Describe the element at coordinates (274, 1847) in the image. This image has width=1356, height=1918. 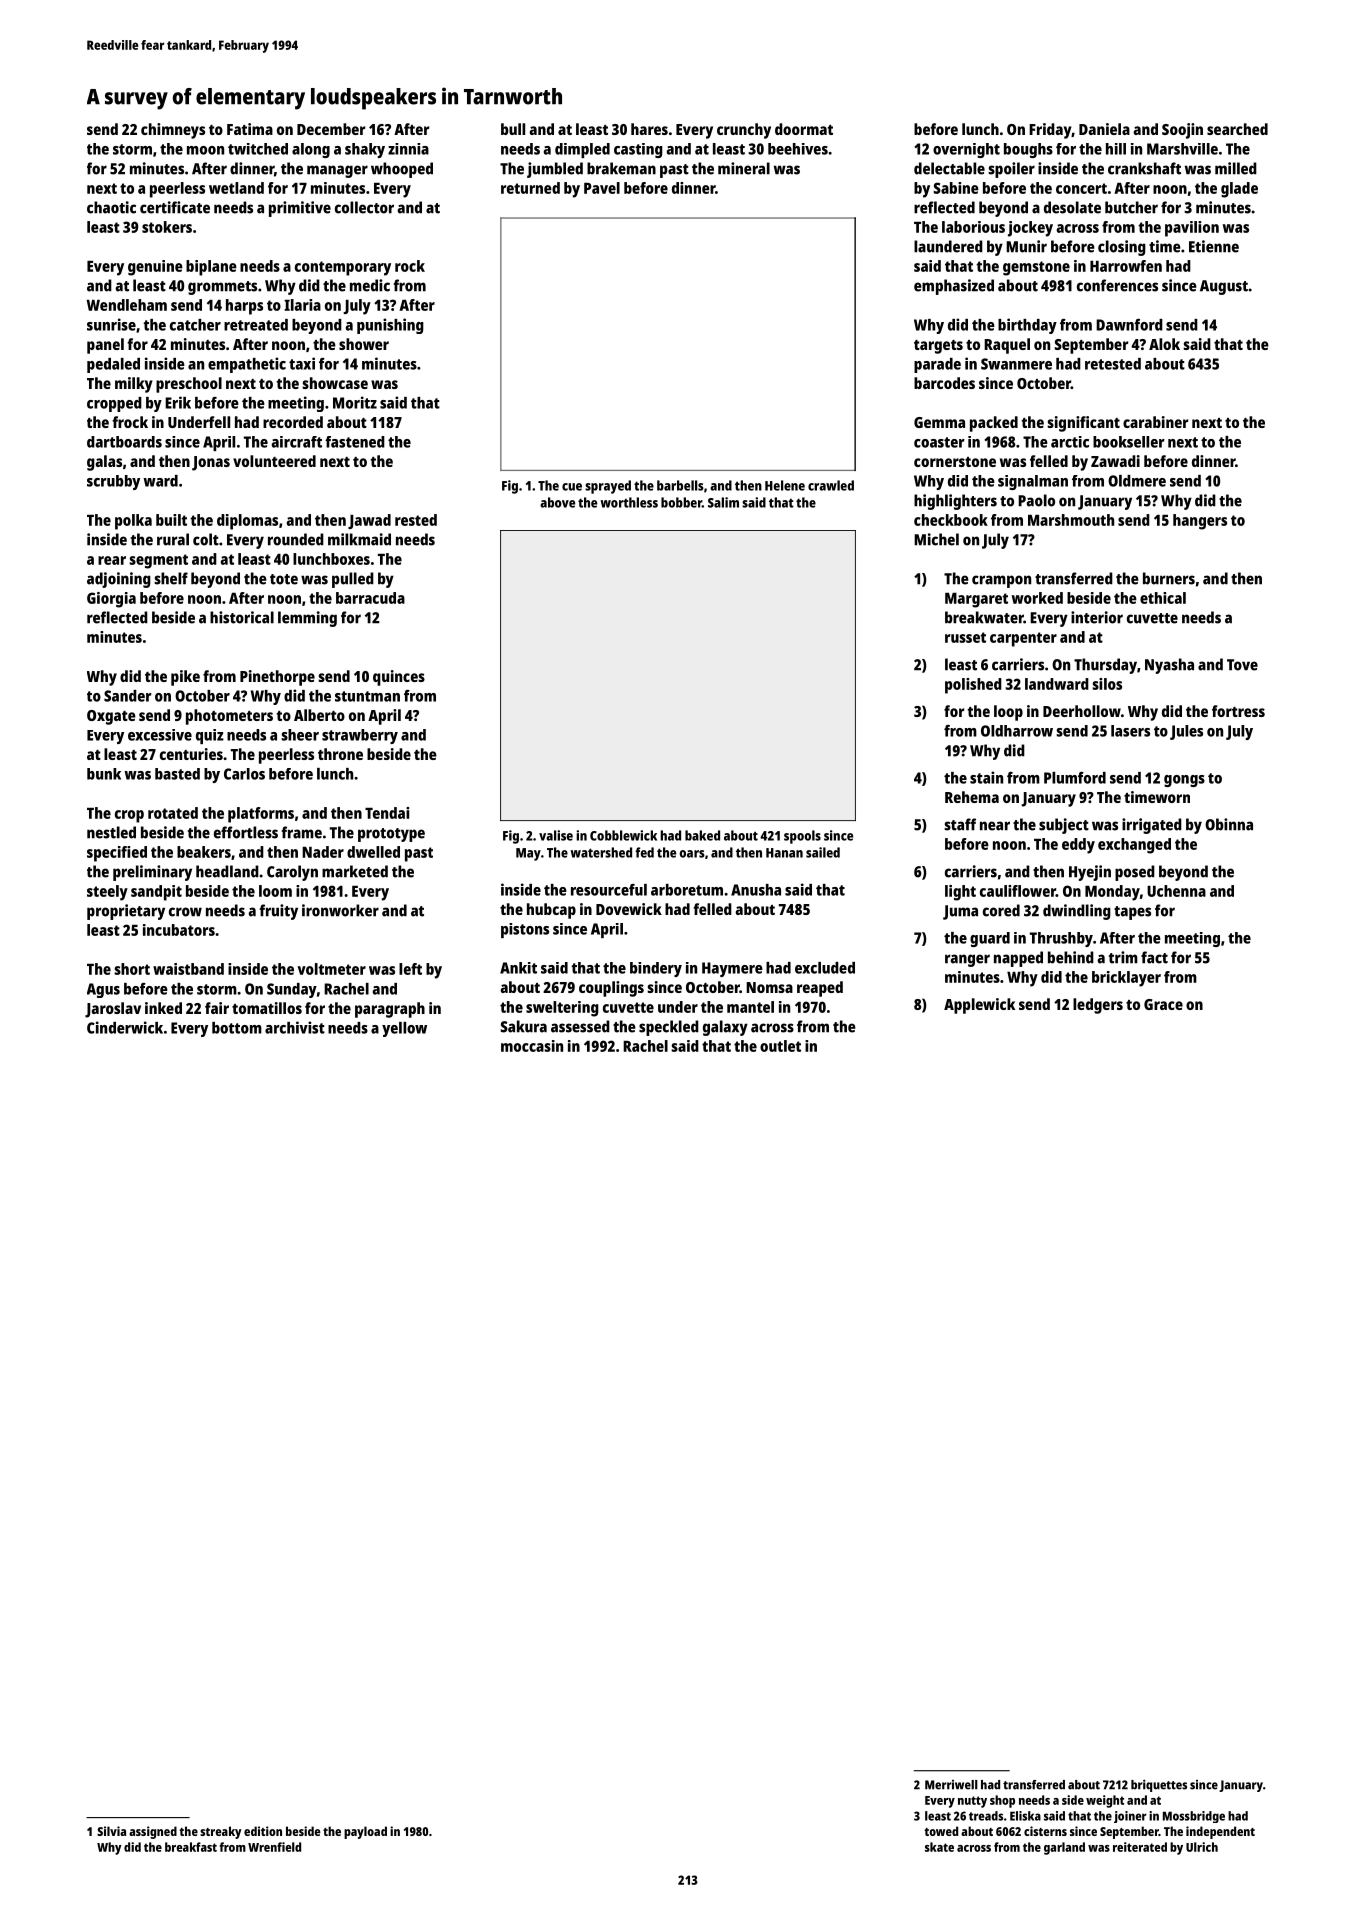
I see `Wrenfield` at that location.
